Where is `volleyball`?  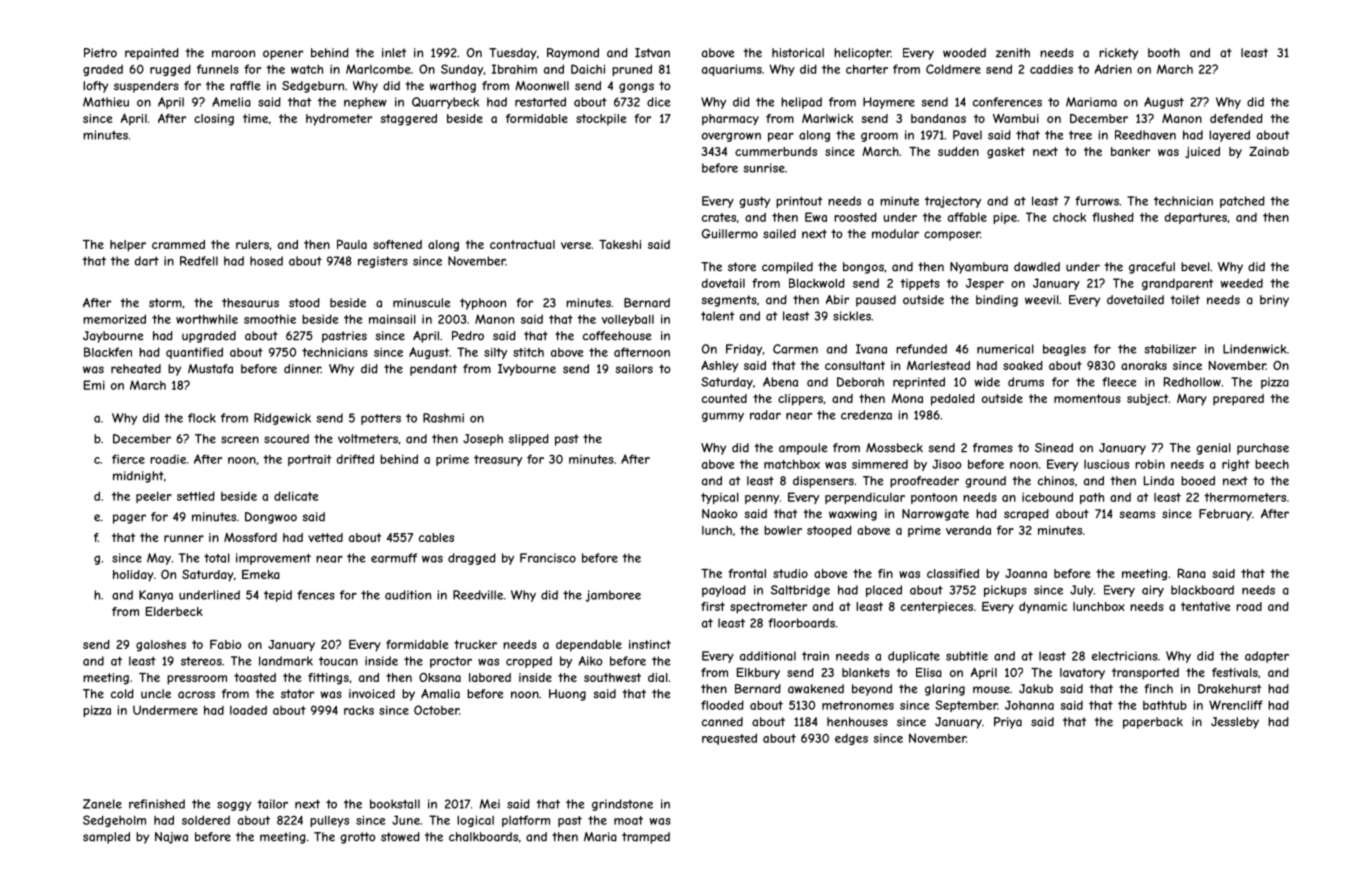
volleyball is located at coordinates (628, 320).
